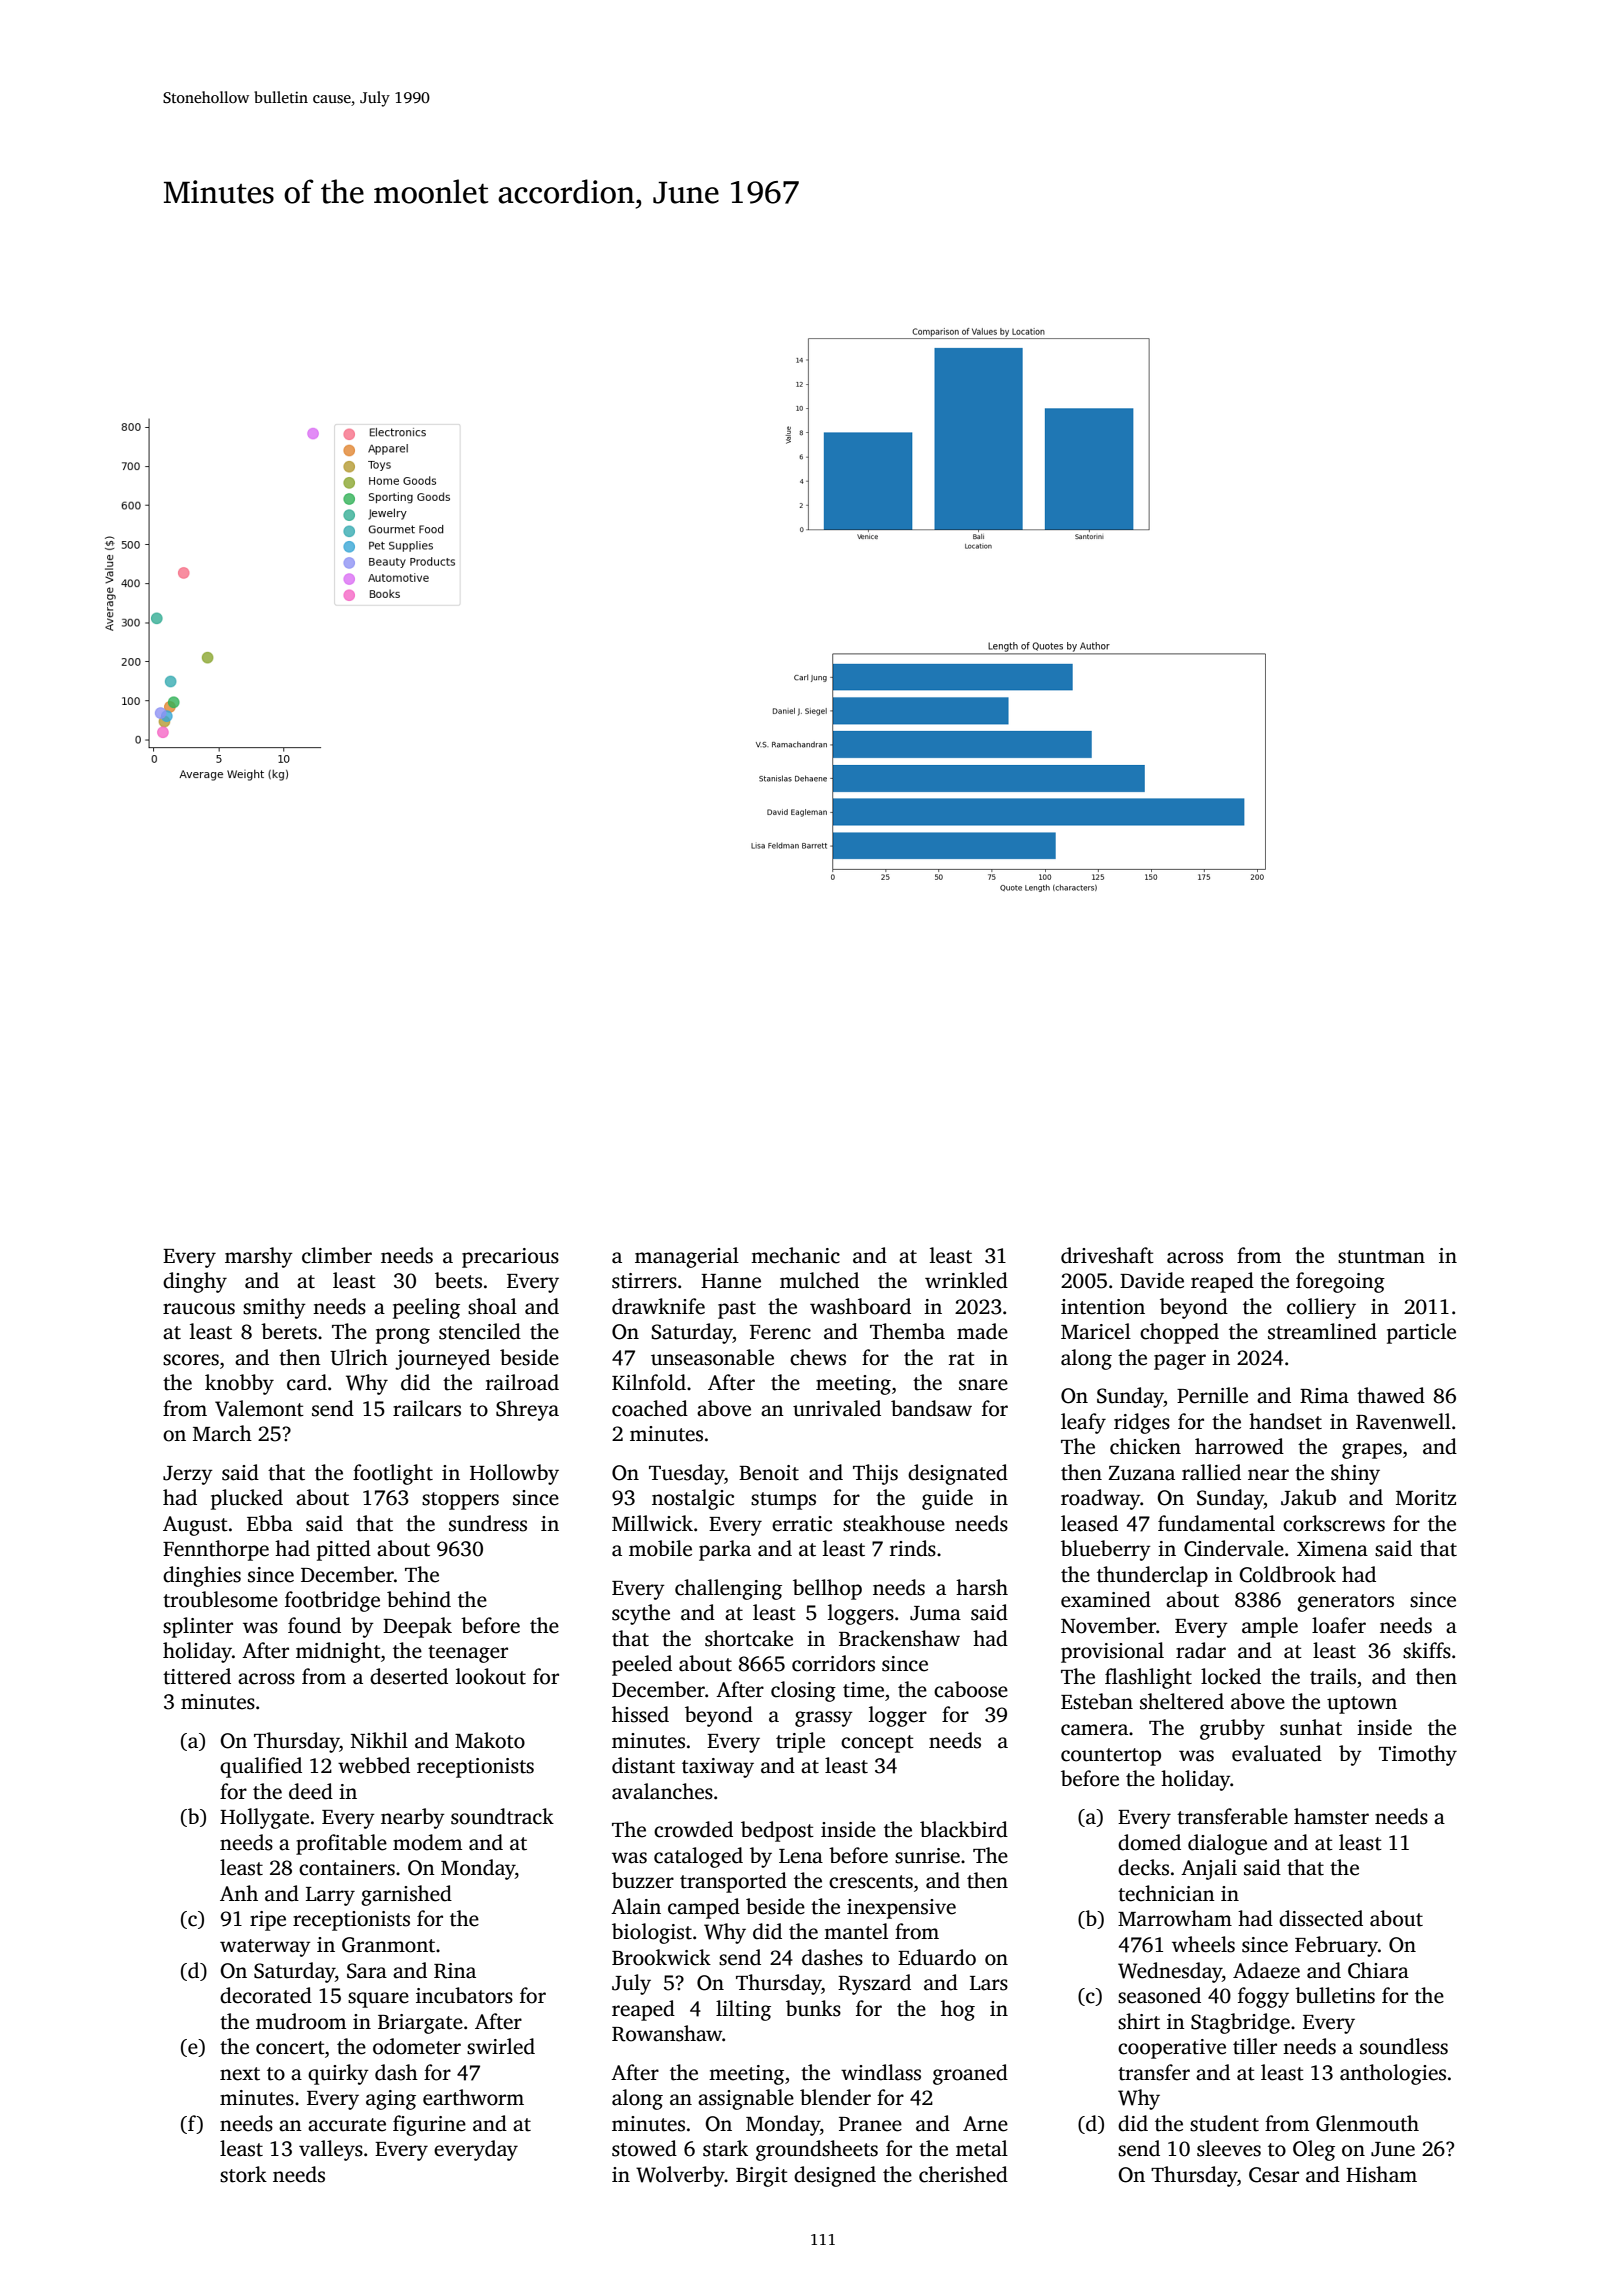  What do you see at coordinates (341, 1844) in the screenshot?
I see `profitable` at bounding box center [341, 1844].
